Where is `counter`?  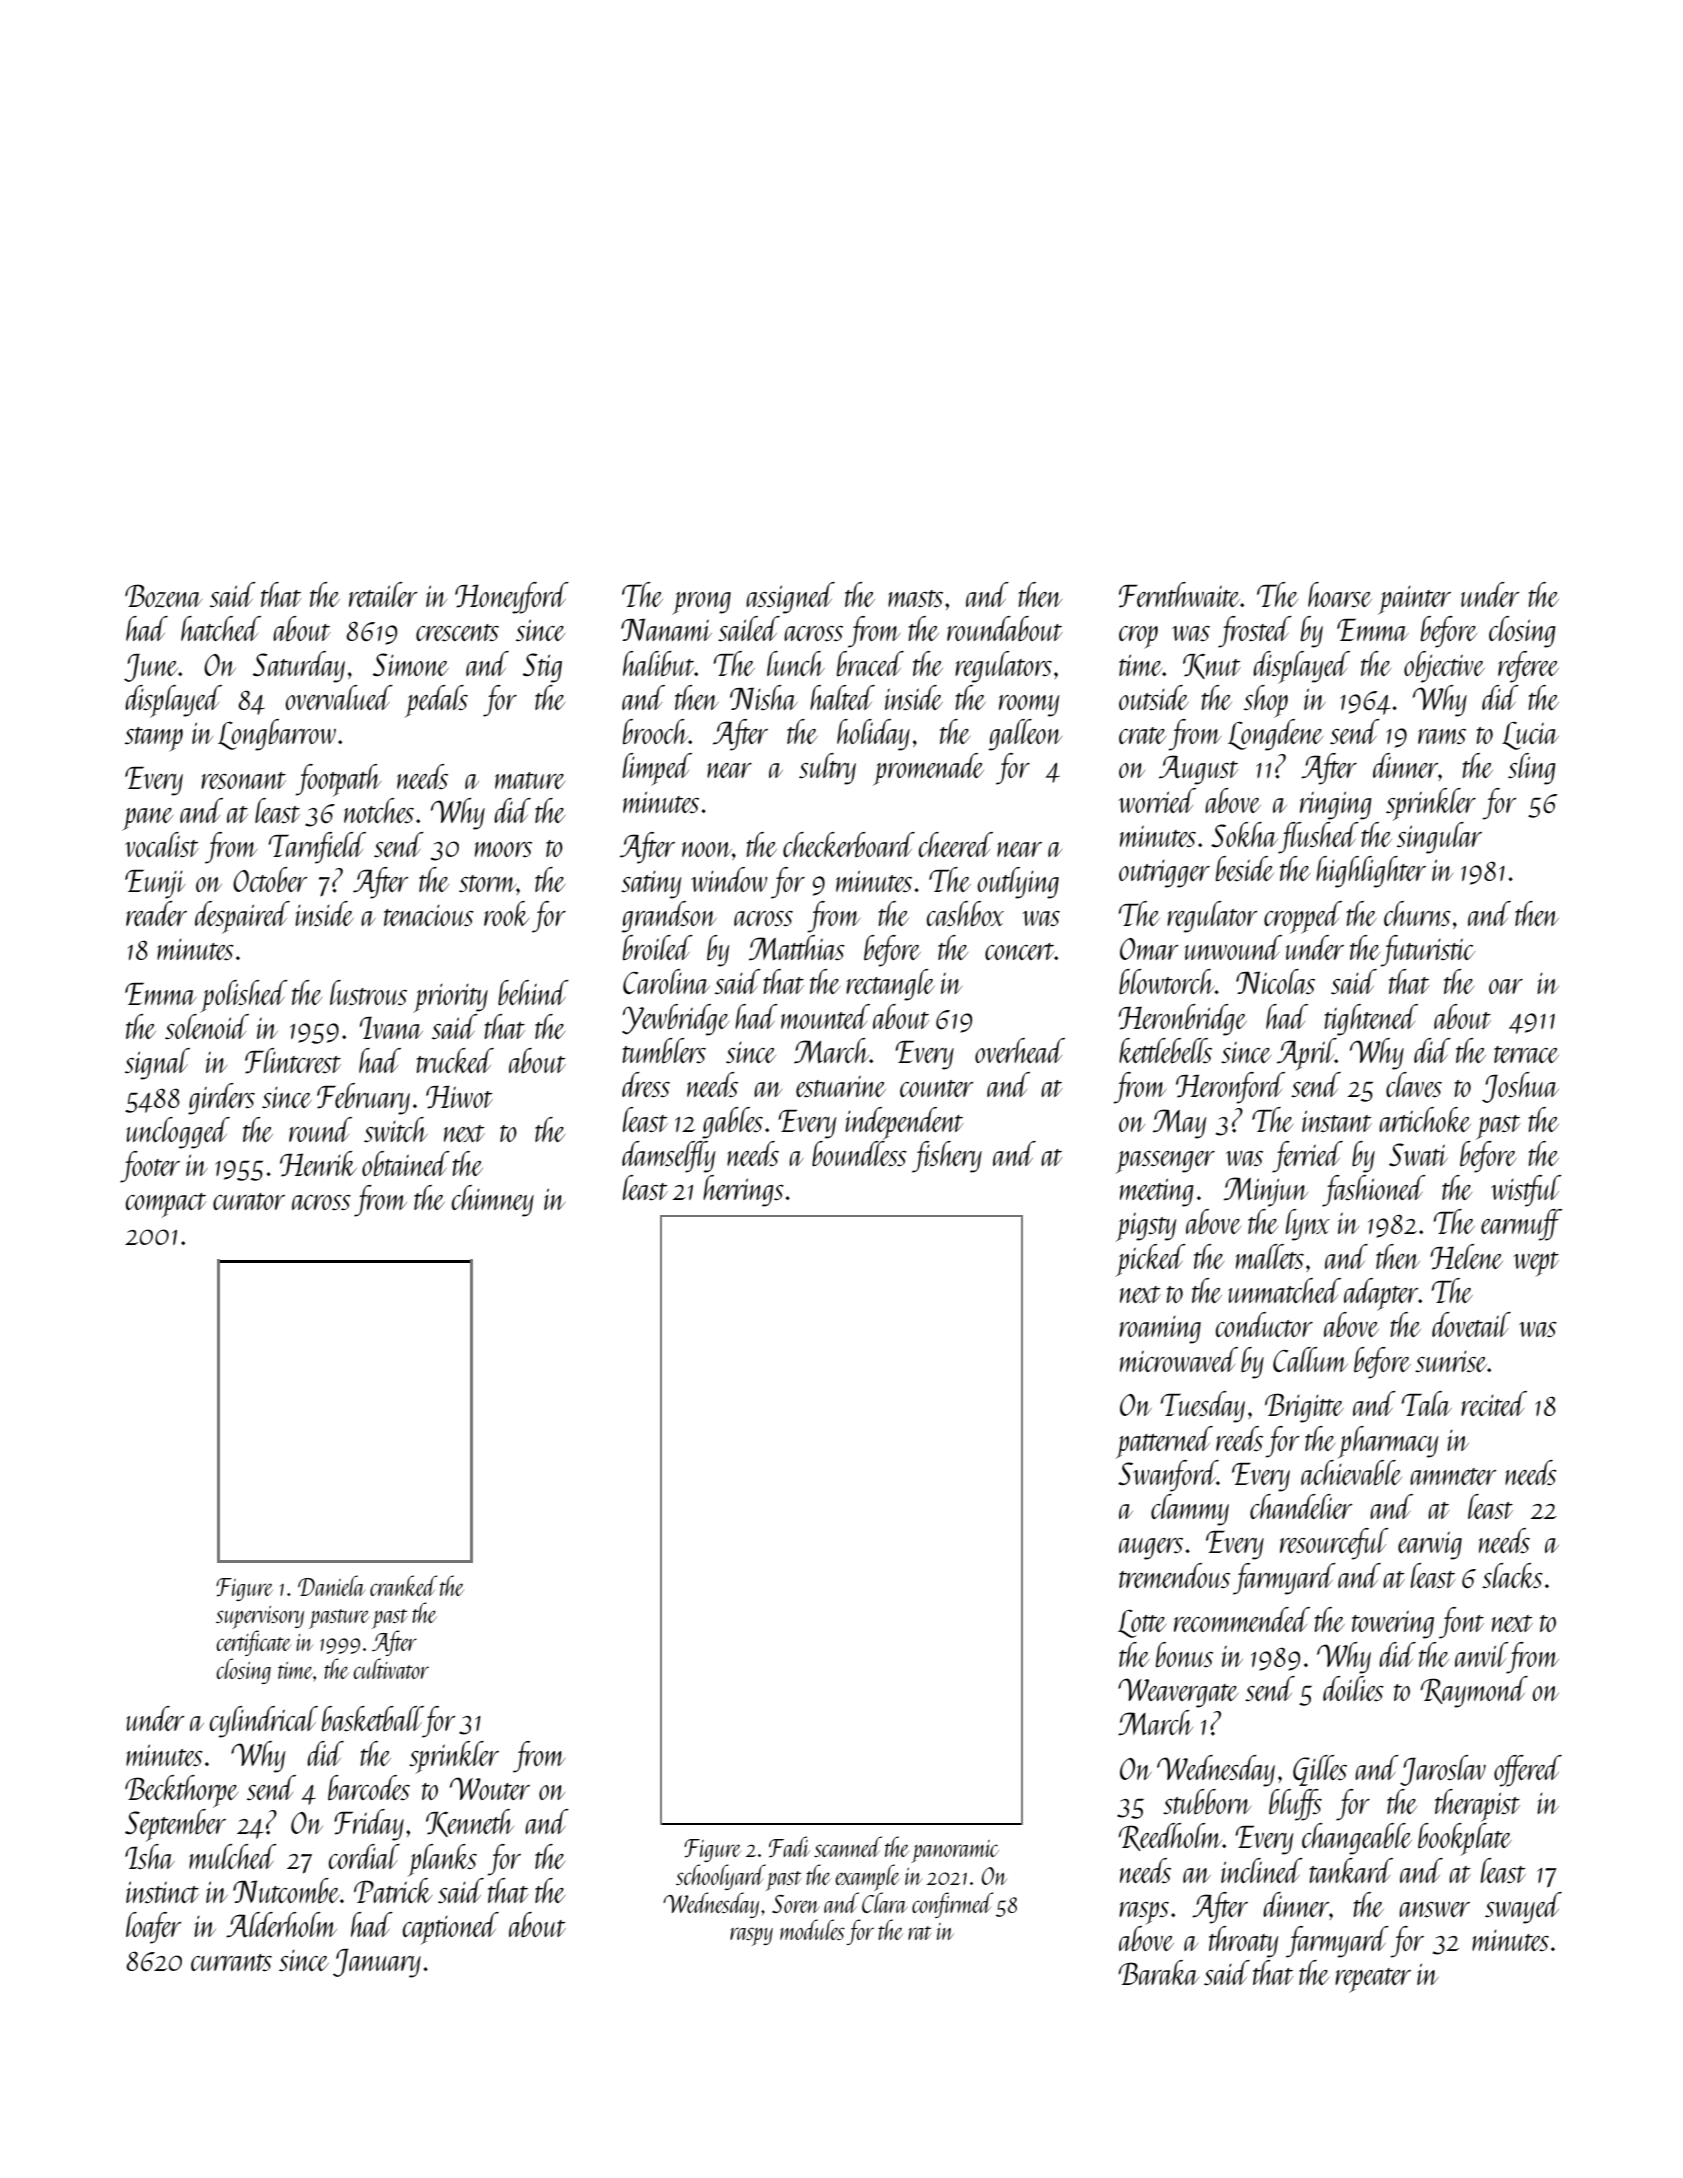 counter is located at coordinates (937, 1088).
